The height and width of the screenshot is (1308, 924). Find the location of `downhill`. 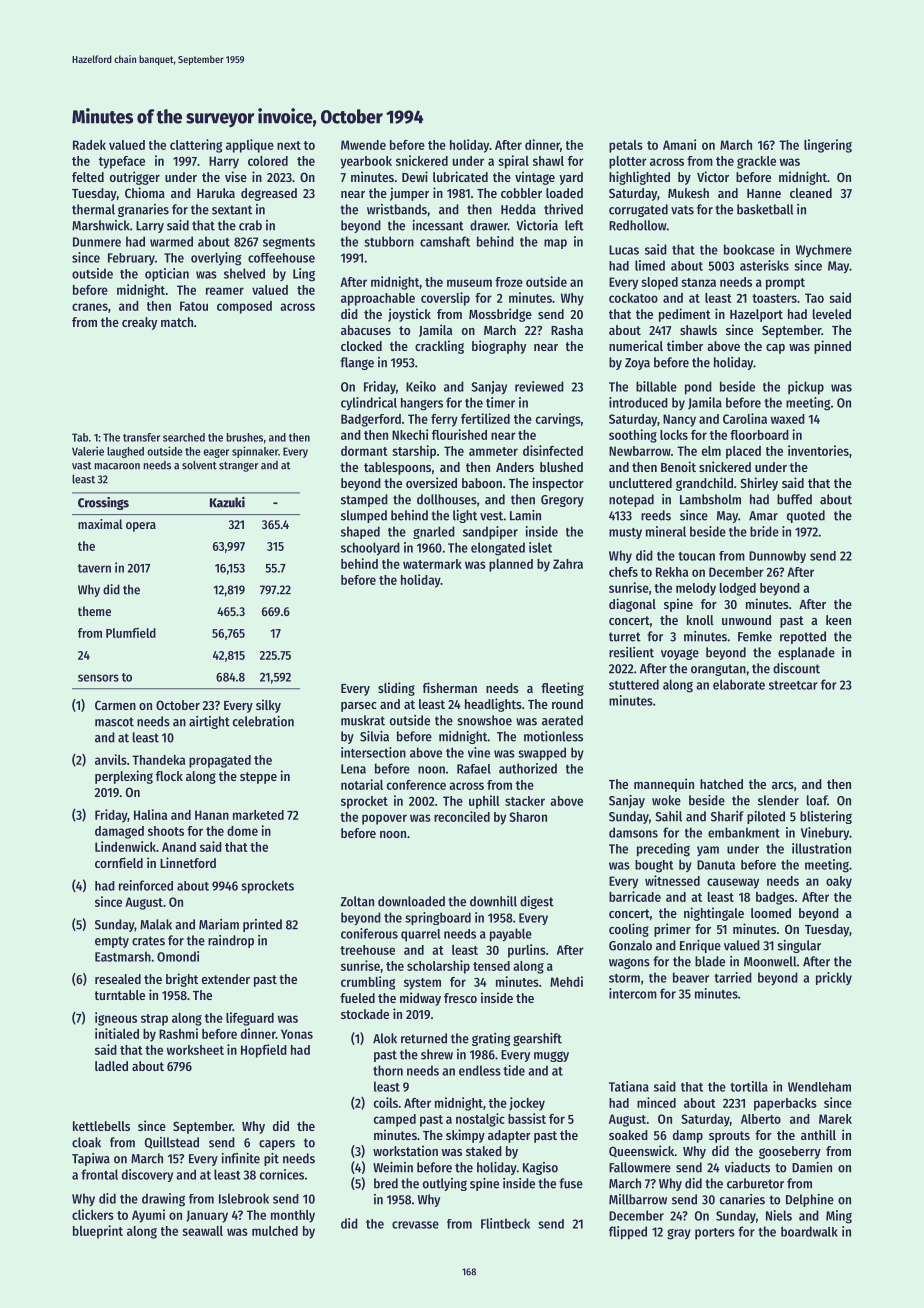

downhill is located at coordinates (493, 901).
